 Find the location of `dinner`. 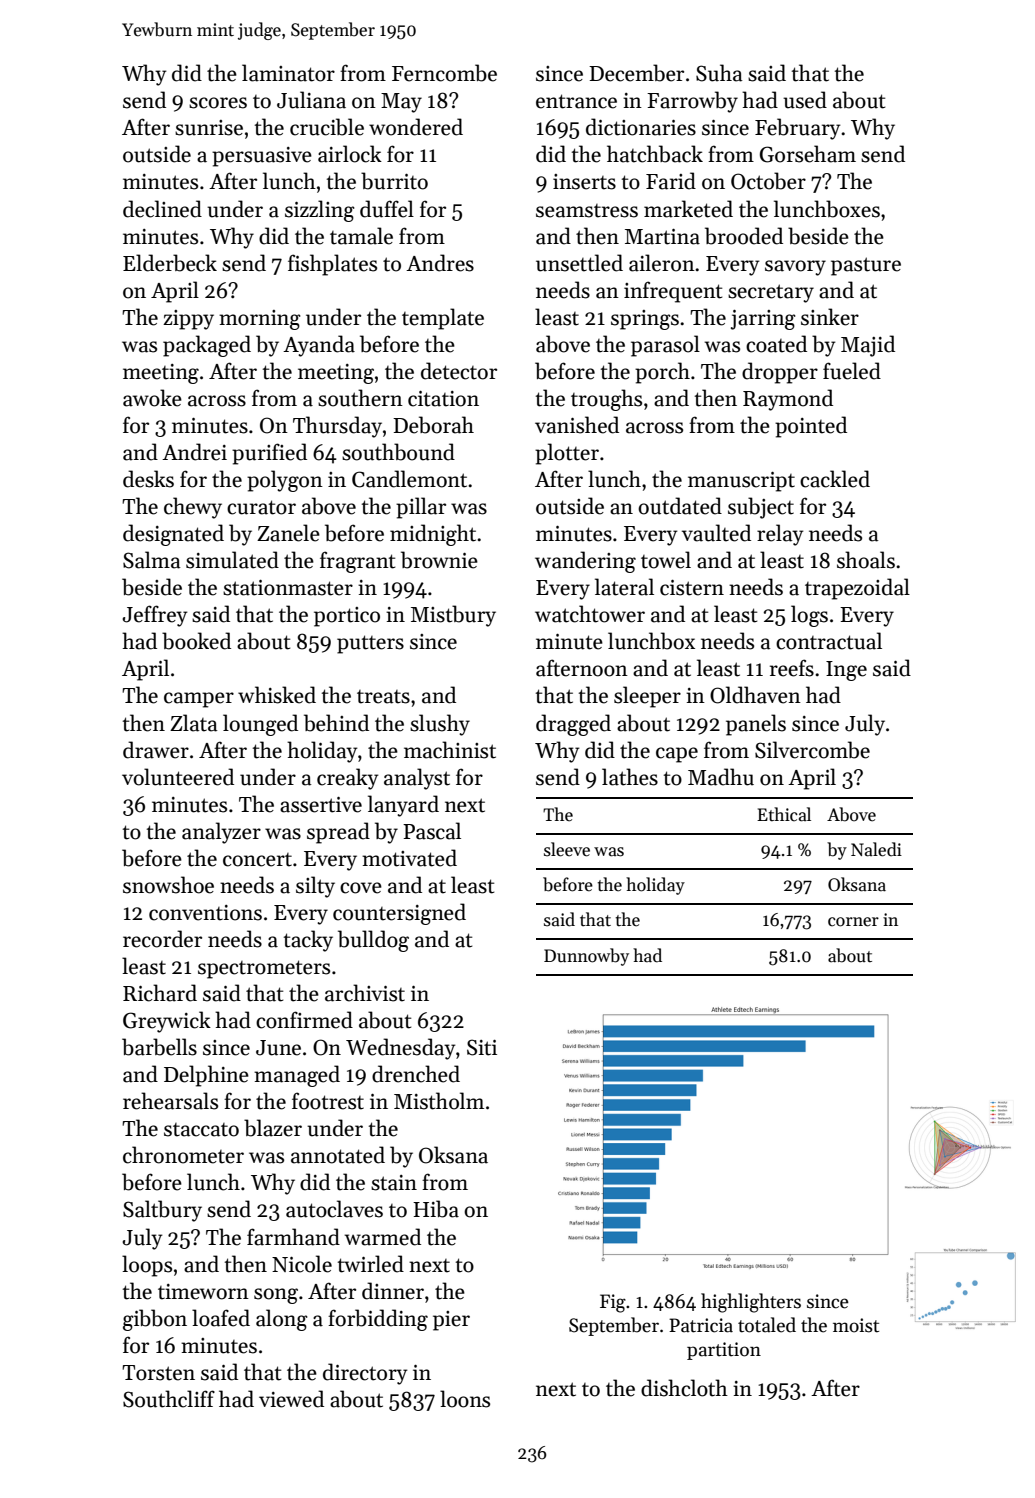

dinner is located at coordinates (393, 1291).
